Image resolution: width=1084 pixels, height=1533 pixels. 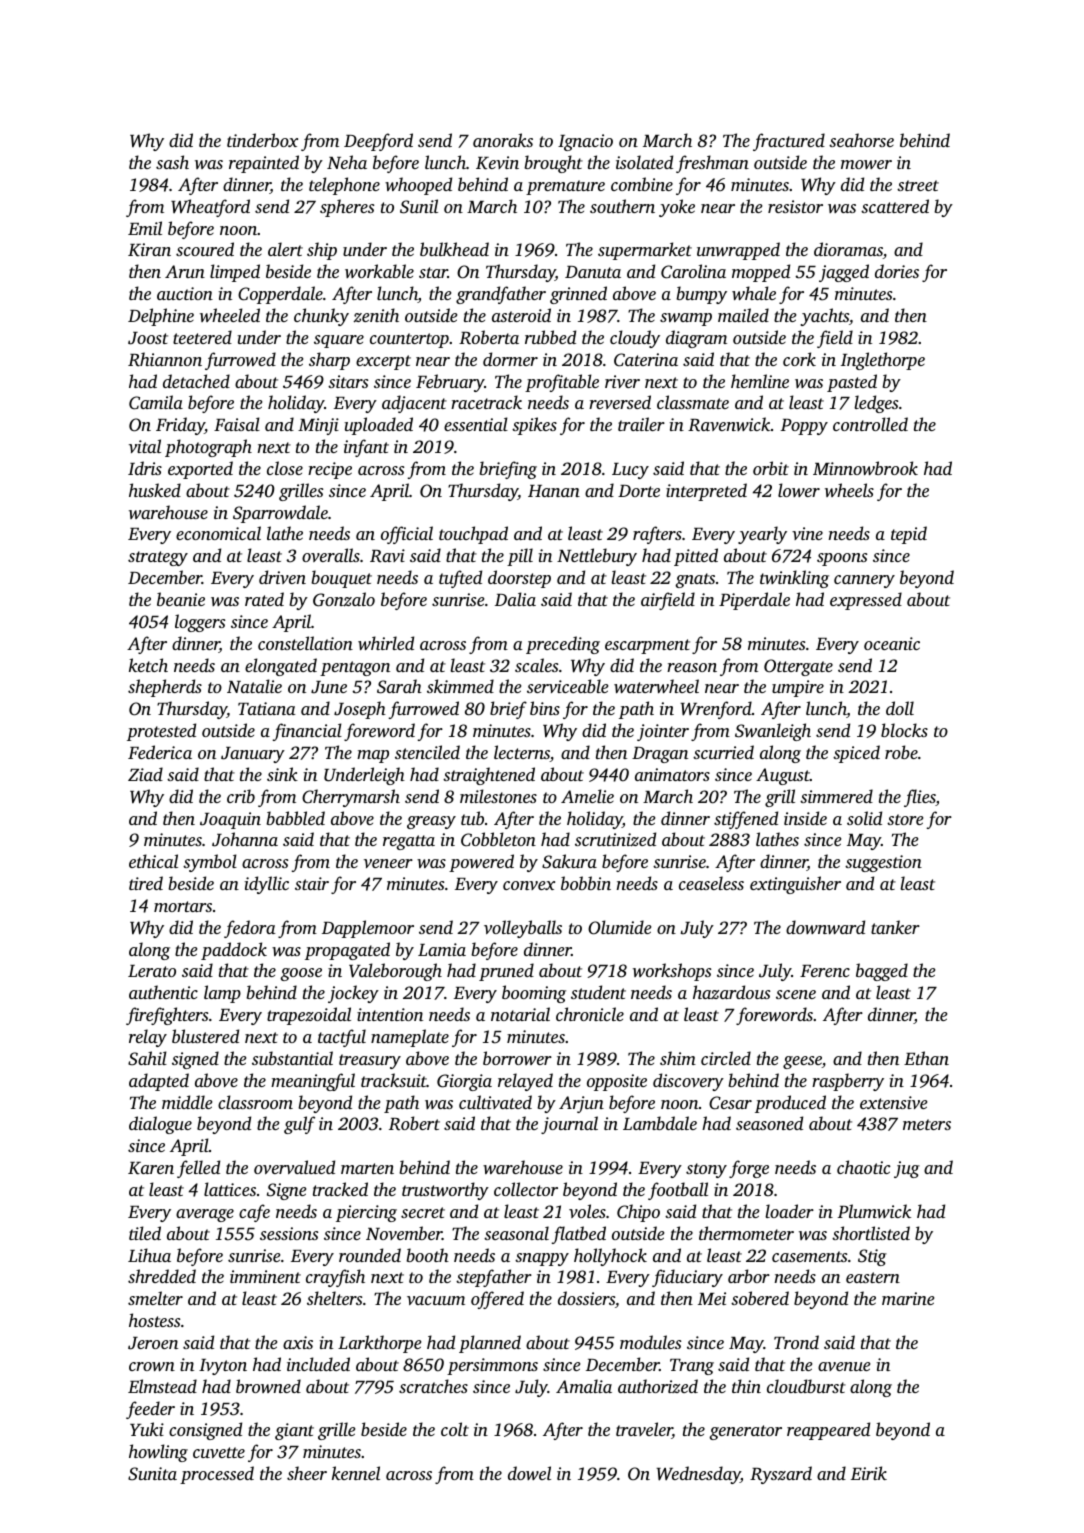 I want to click on raspberry, so click(x=848, y=1082).
